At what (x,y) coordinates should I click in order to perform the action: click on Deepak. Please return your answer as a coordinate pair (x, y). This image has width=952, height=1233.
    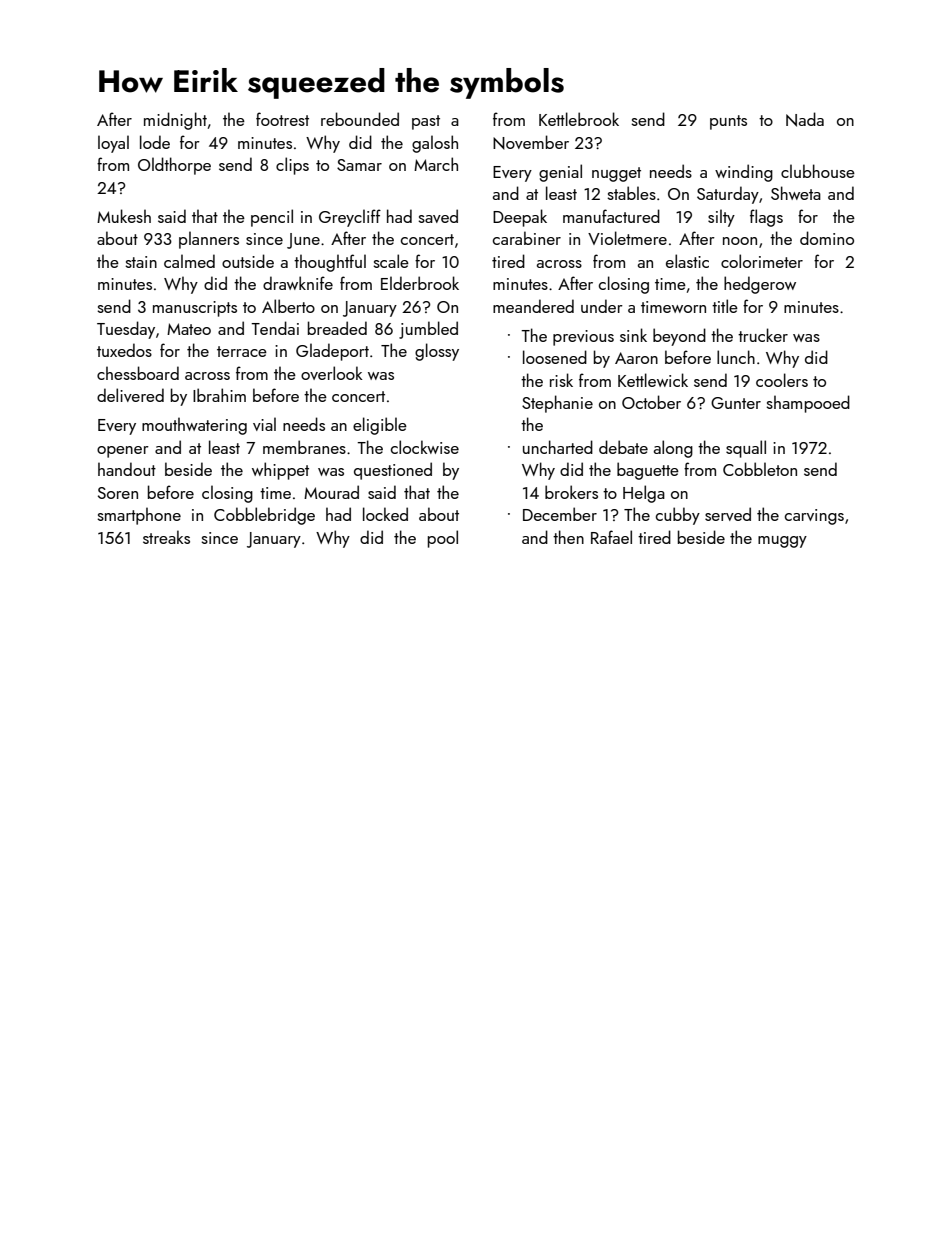
    Looking at the image, I should click on (520, 218).
